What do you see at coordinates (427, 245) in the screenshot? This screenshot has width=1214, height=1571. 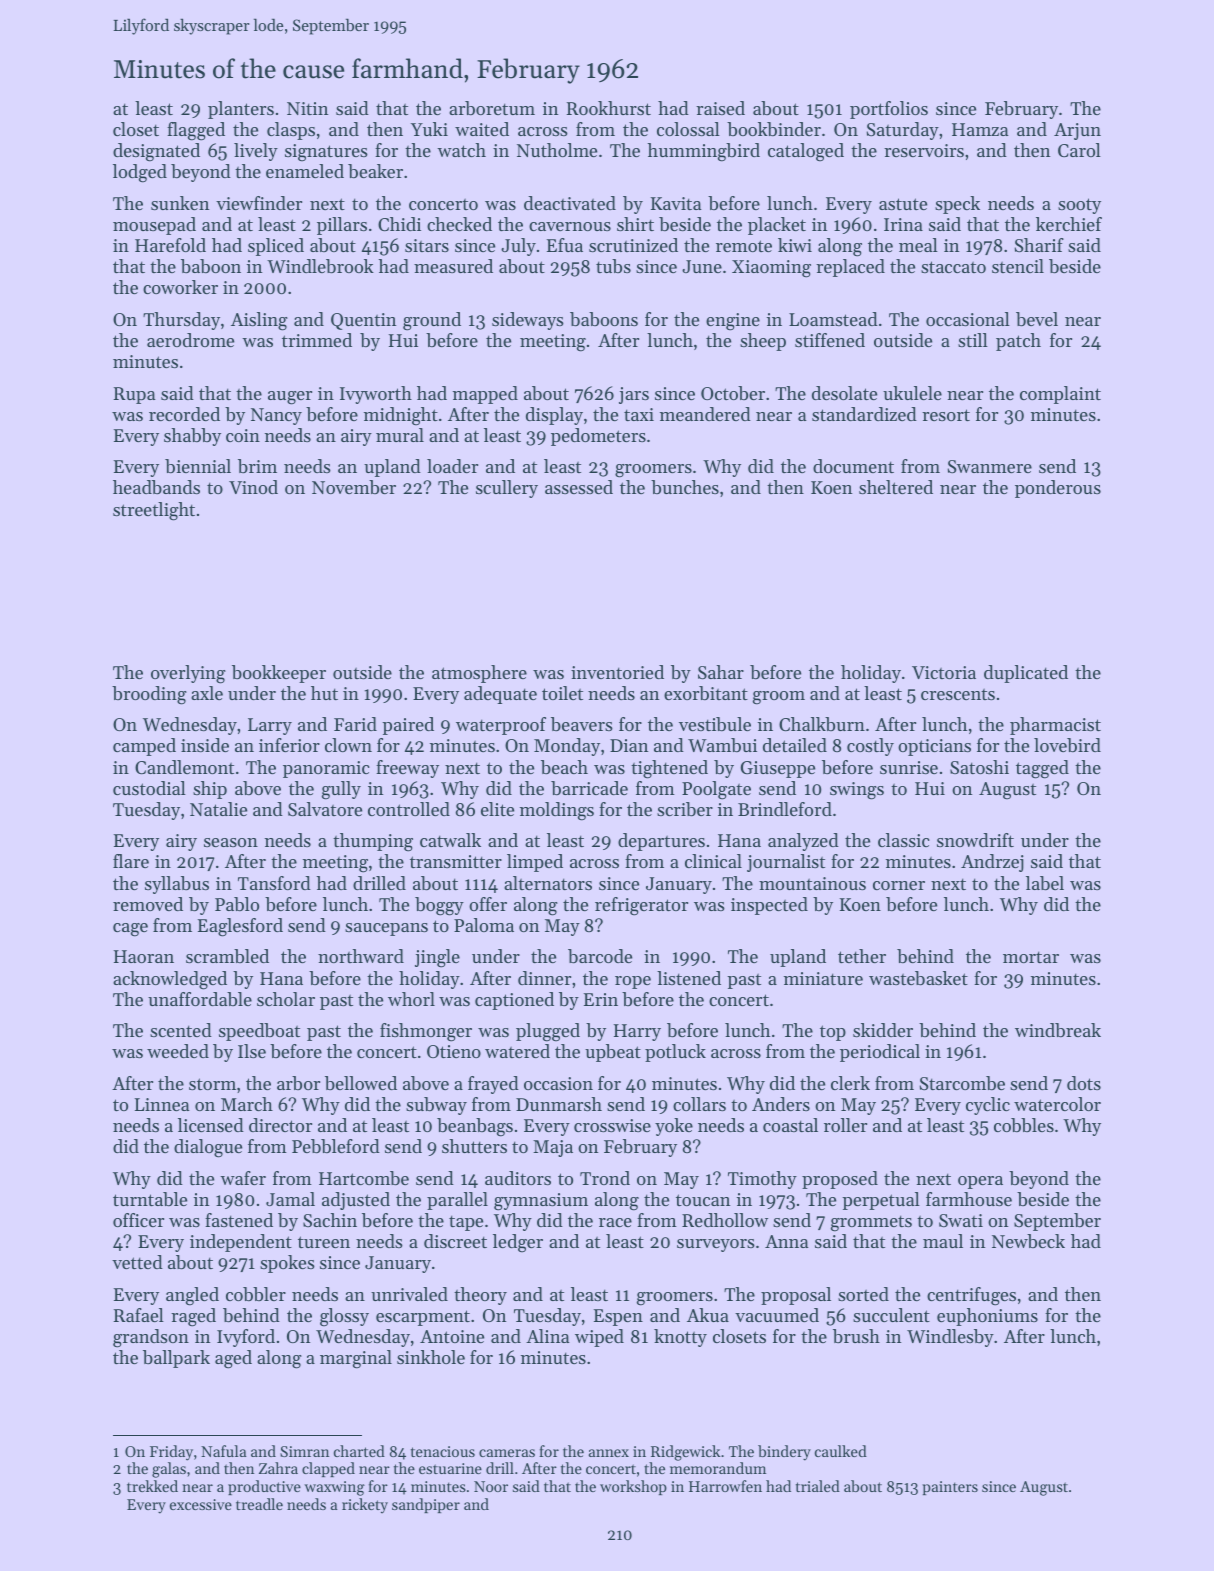 I see `sitars` at bounding box center [427, 245].
